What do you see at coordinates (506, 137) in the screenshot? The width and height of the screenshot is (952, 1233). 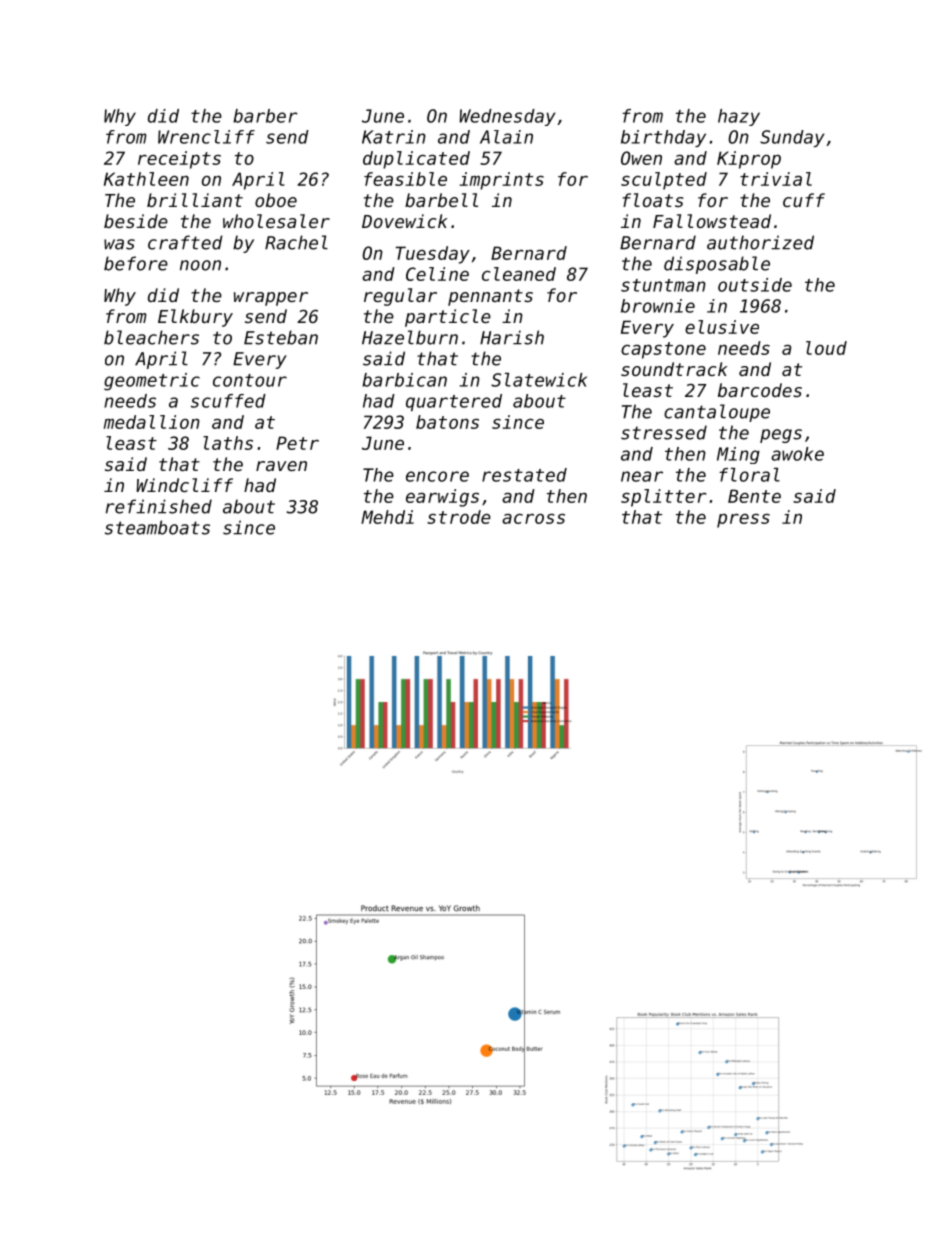 I see `Alain` at bounding box center [506, 137].
